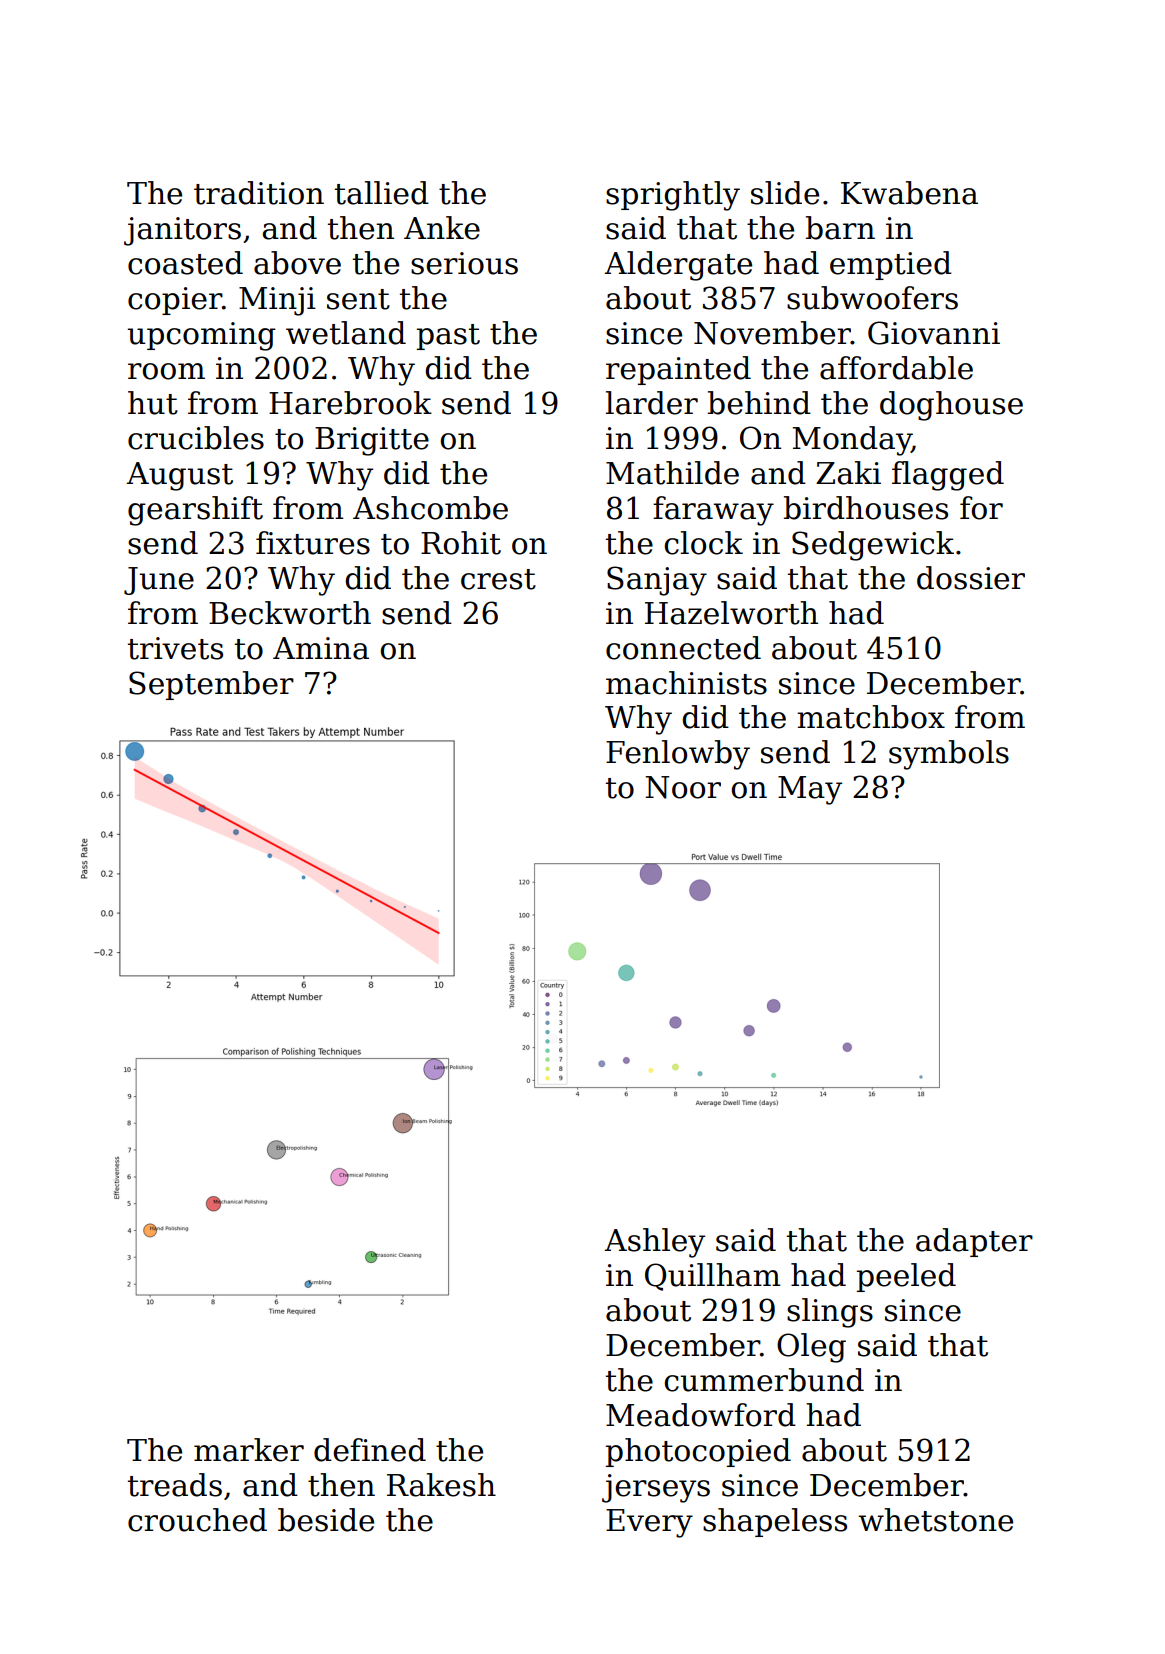 This screenshot has width=1165, height=1654. Describe the element at coordinates (872, 298) in the screenshot. I see `subwoofers` at that location.
